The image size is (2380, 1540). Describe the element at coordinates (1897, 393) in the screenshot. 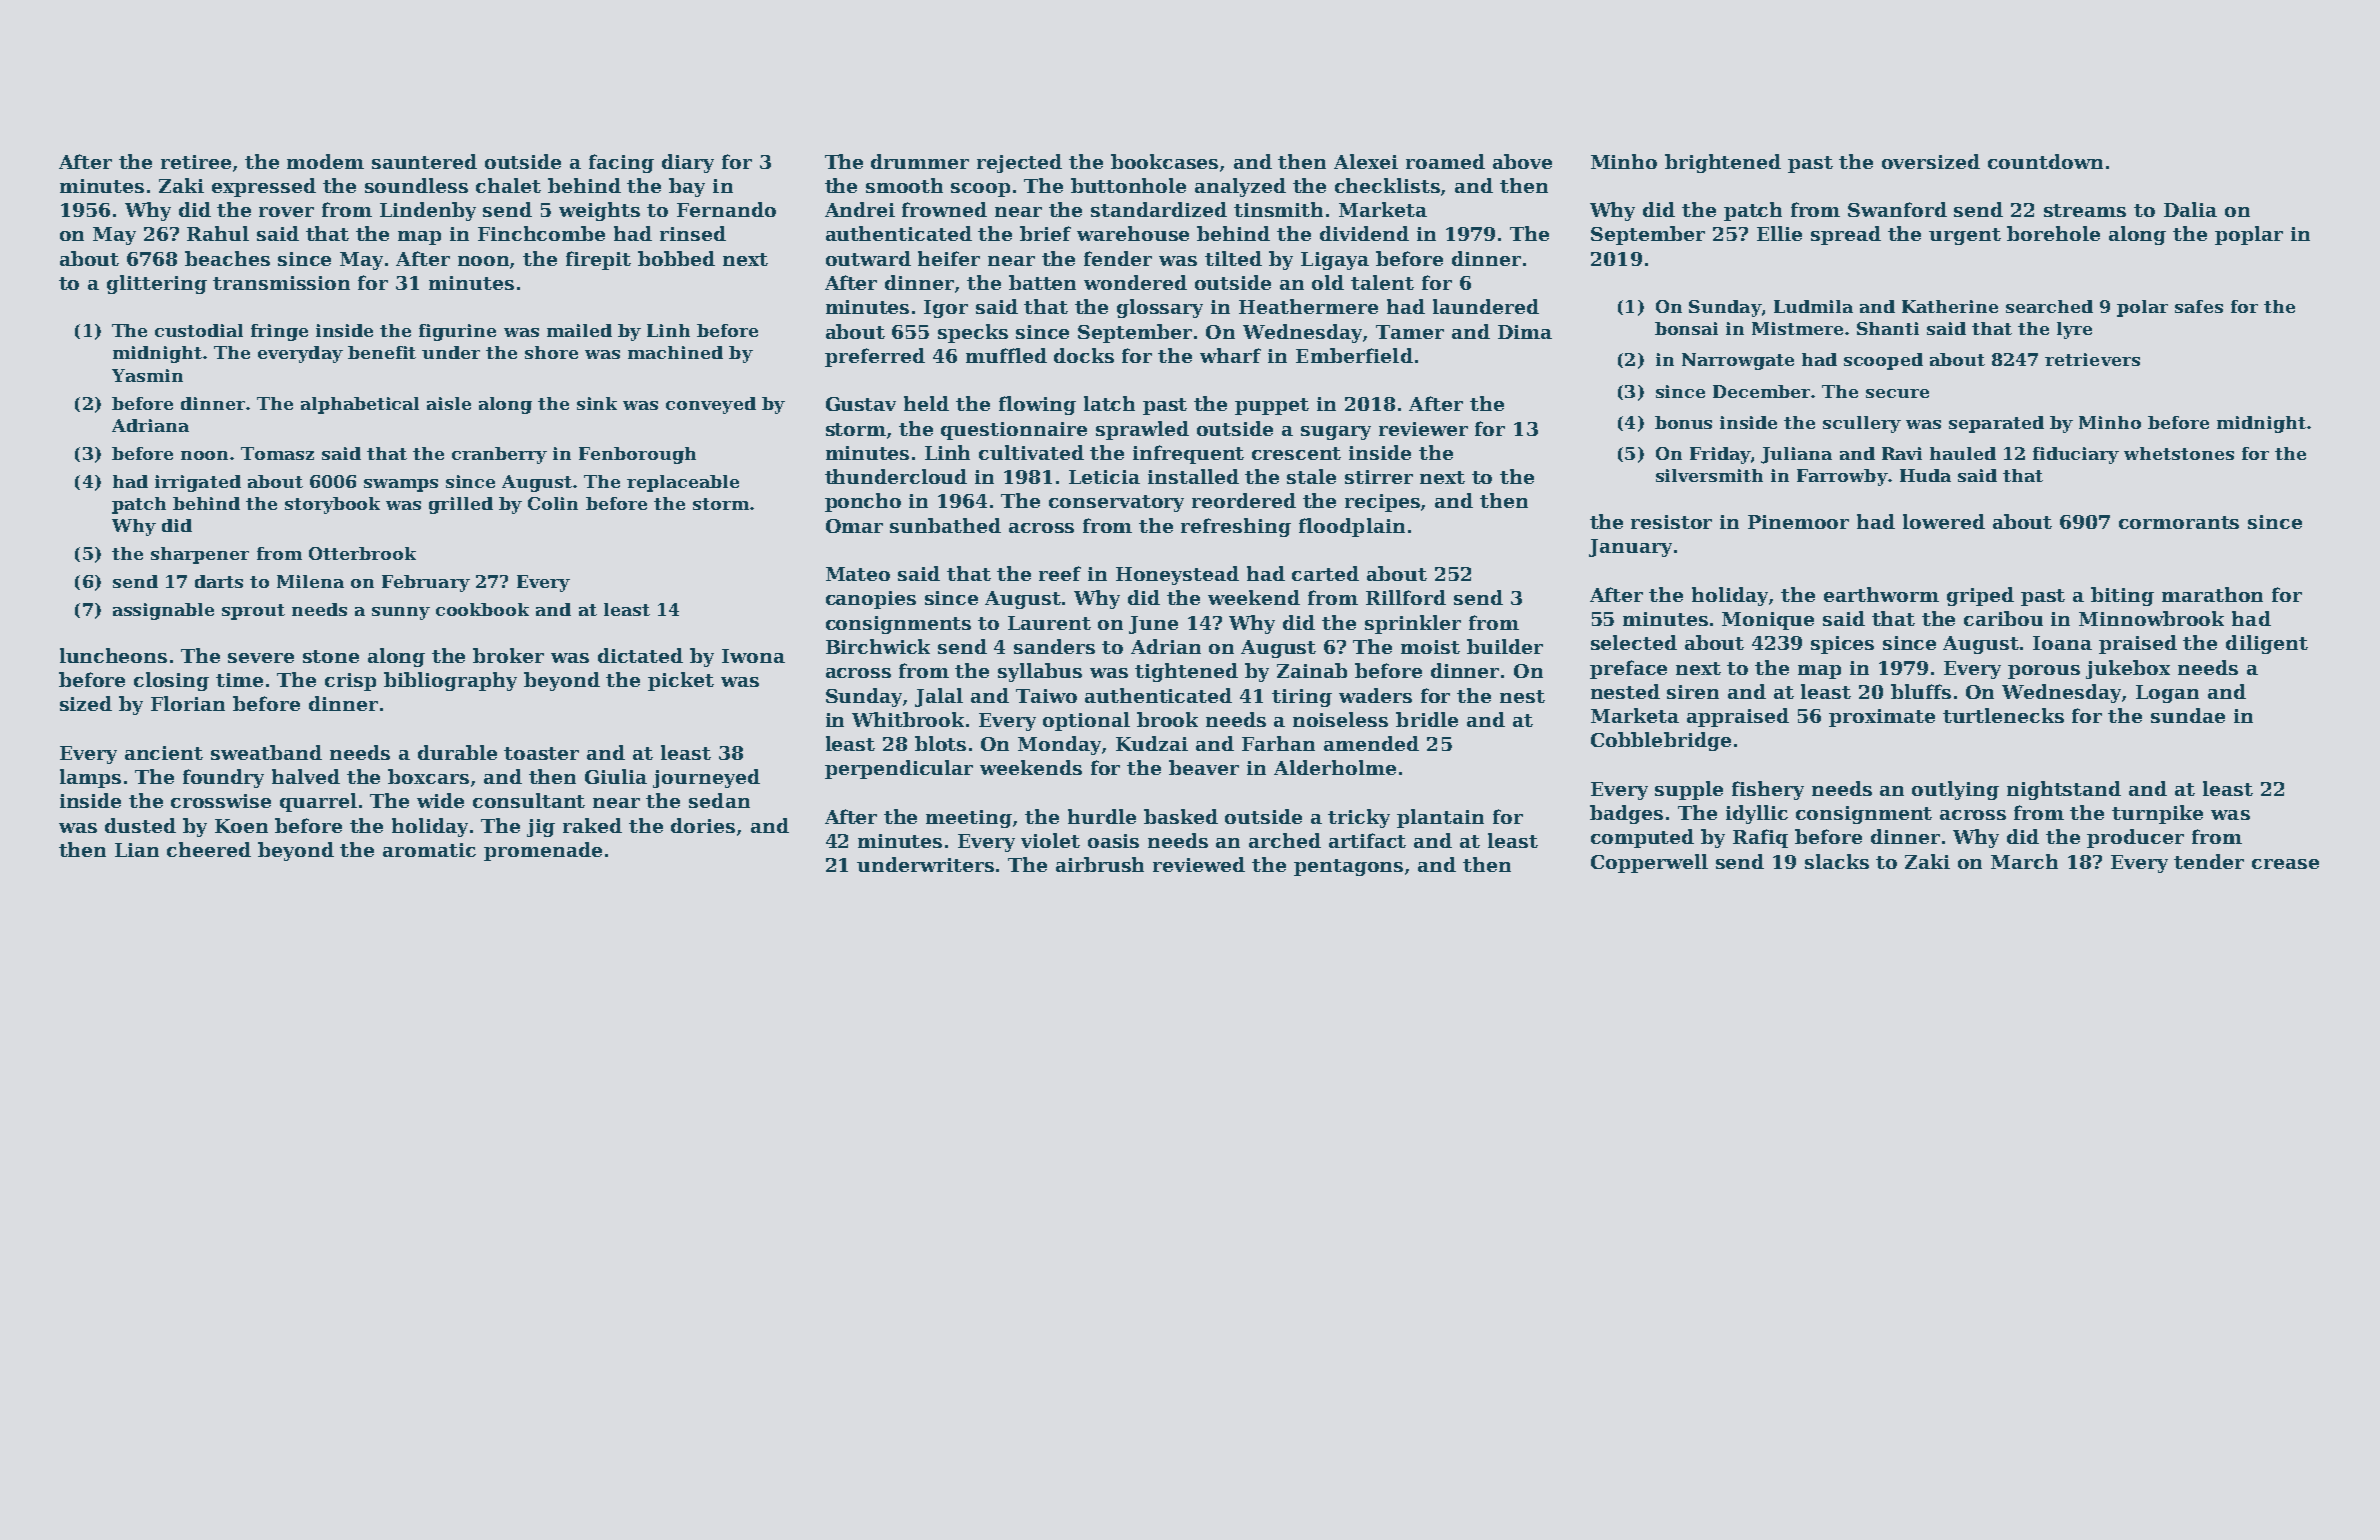

I see `secure` at that location.
